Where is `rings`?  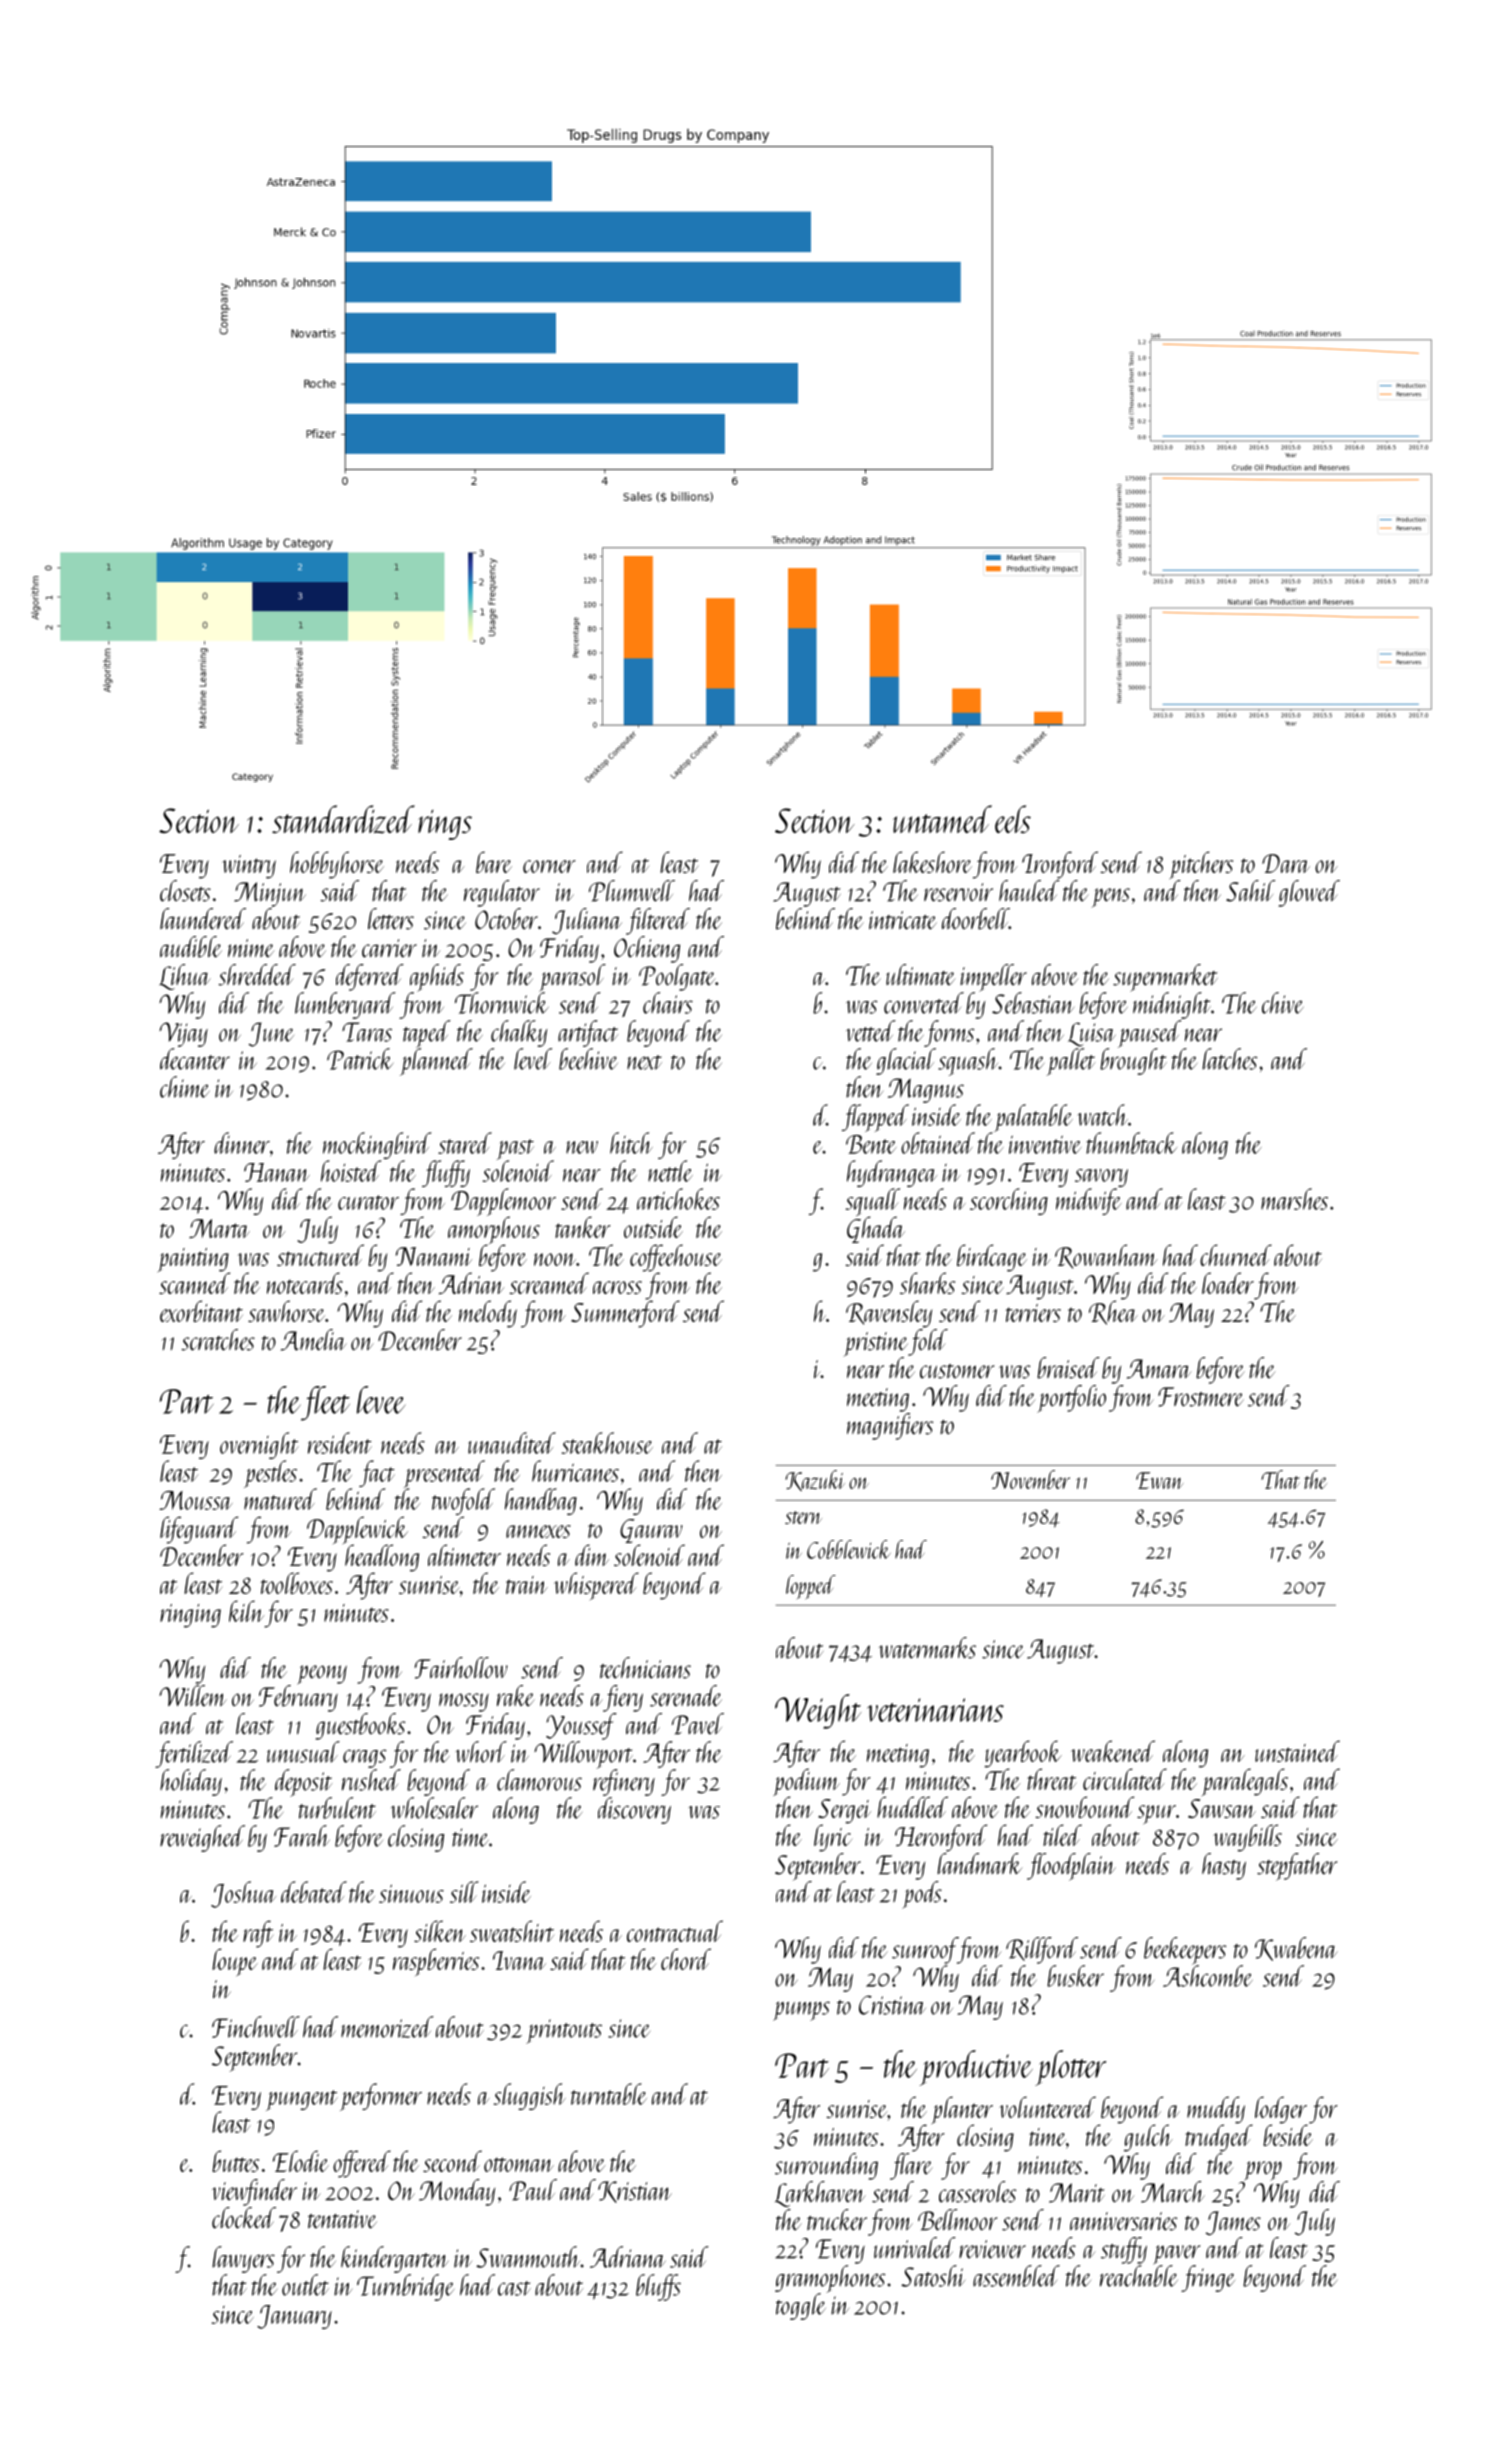
rings is located at coordinates (445, 825).
